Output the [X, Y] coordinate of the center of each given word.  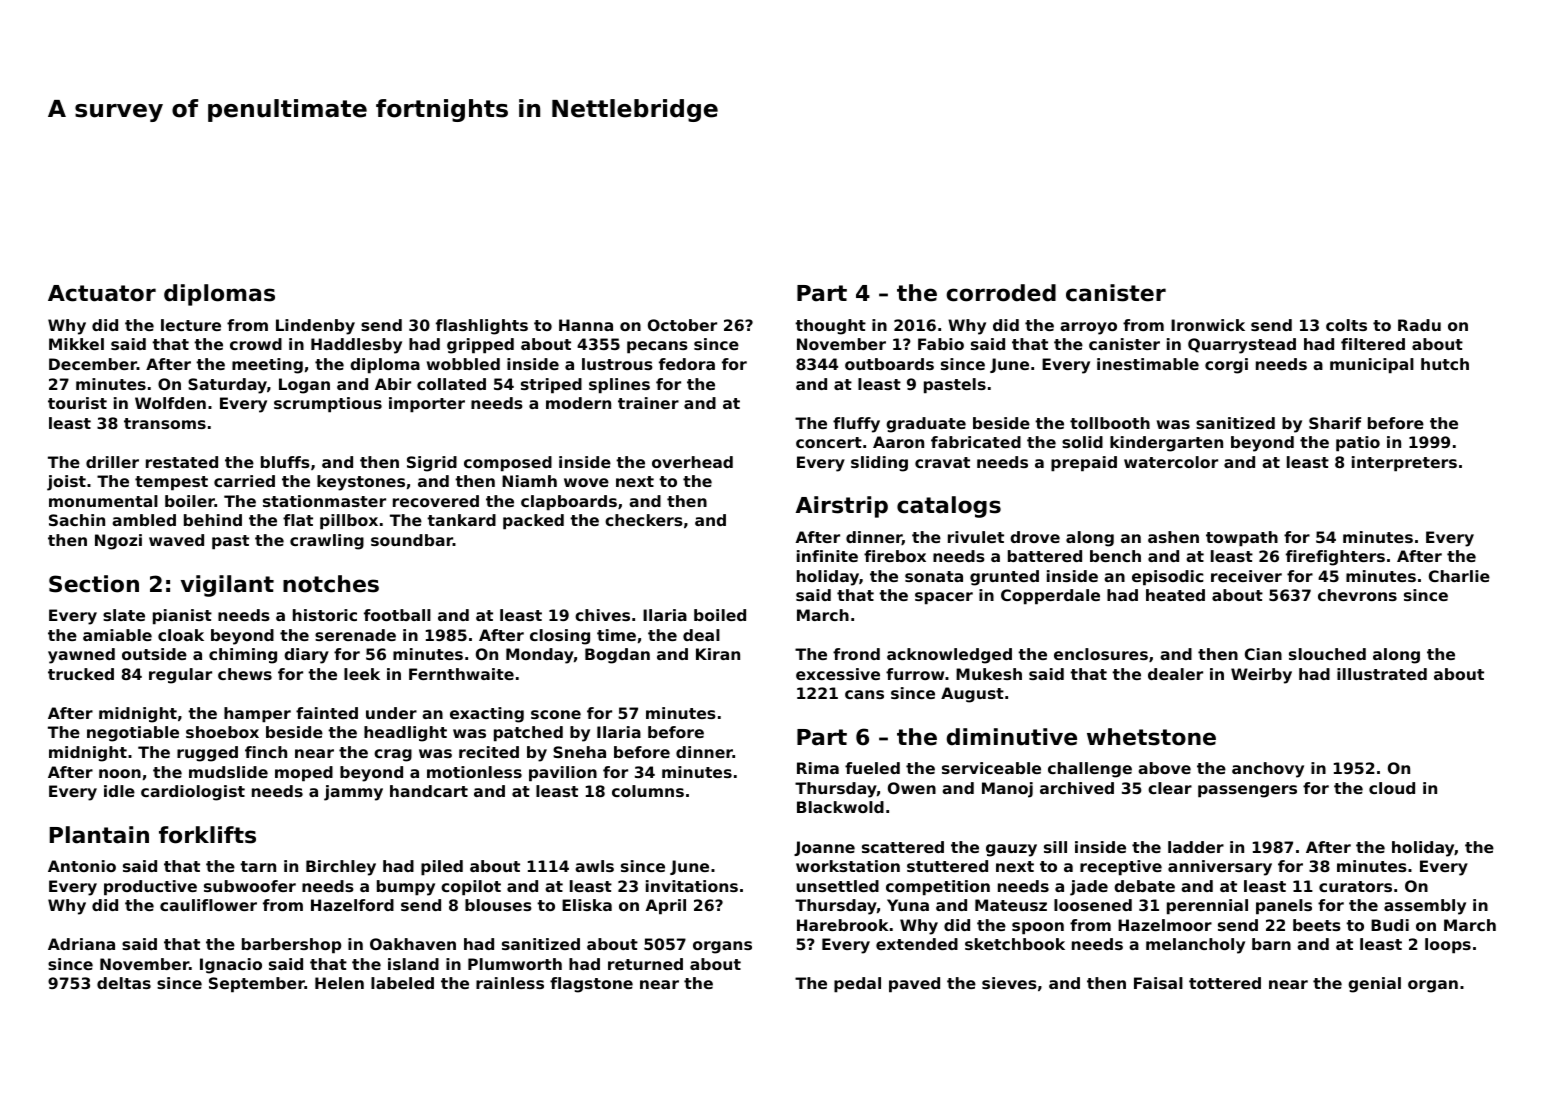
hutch [1445, 364]
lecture [191, 325]
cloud [1392, 788]
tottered [1225, 983]
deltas [124, 983]
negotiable [133, 734]
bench [1115, 556]
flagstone [591, 985]
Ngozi [118, 542]
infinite [827, 556]
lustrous [617, 364]
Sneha [579, 752]
